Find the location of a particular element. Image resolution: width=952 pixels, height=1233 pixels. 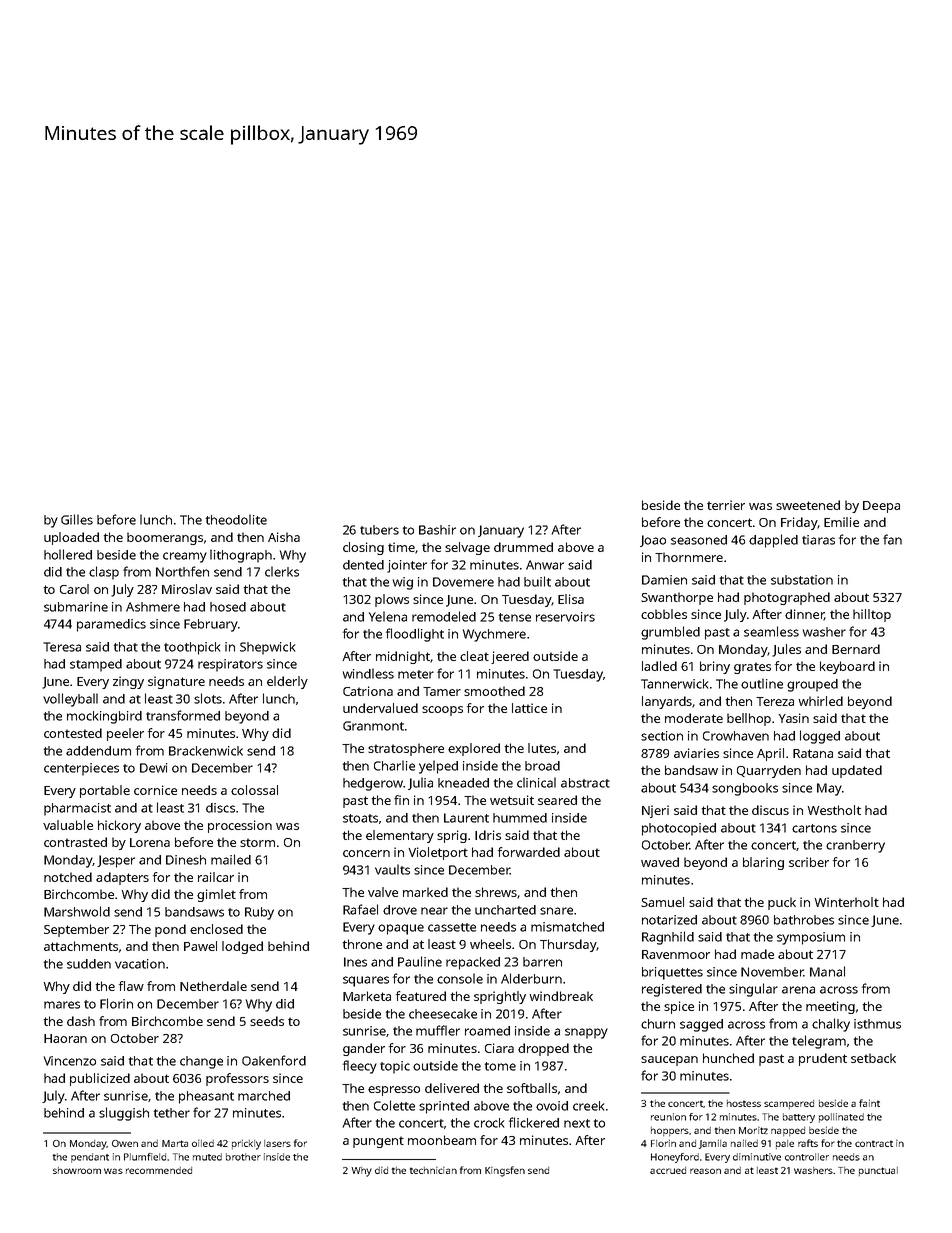

publicized is located at coordinates (100, 1079).
